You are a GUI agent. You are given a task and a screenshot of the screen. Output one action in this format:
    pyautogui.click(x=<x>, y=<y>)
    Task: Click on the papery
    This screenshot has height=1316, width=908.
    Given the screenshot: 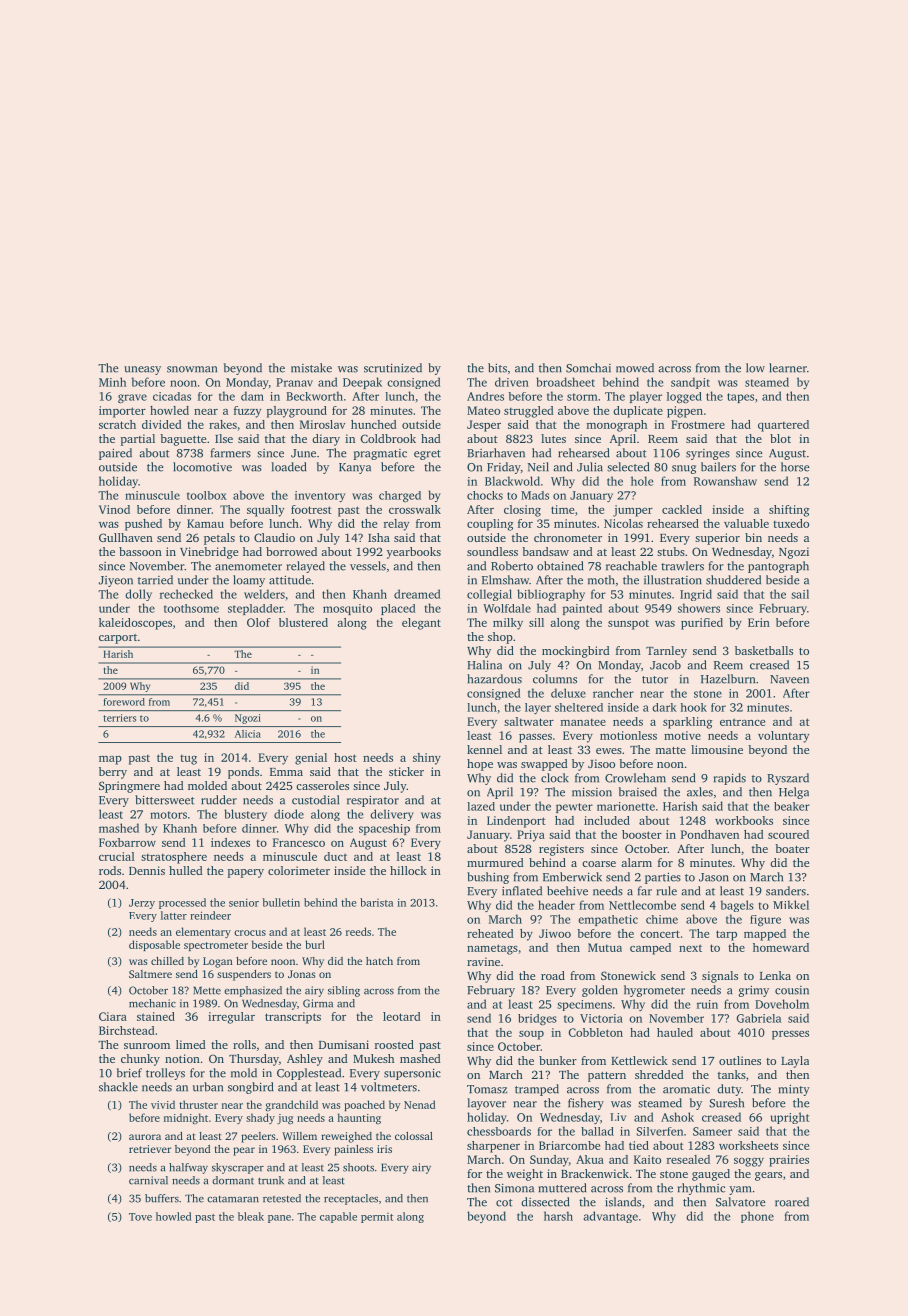 What is the action you would take?
    pyautogui.click(x=246, y=873)
